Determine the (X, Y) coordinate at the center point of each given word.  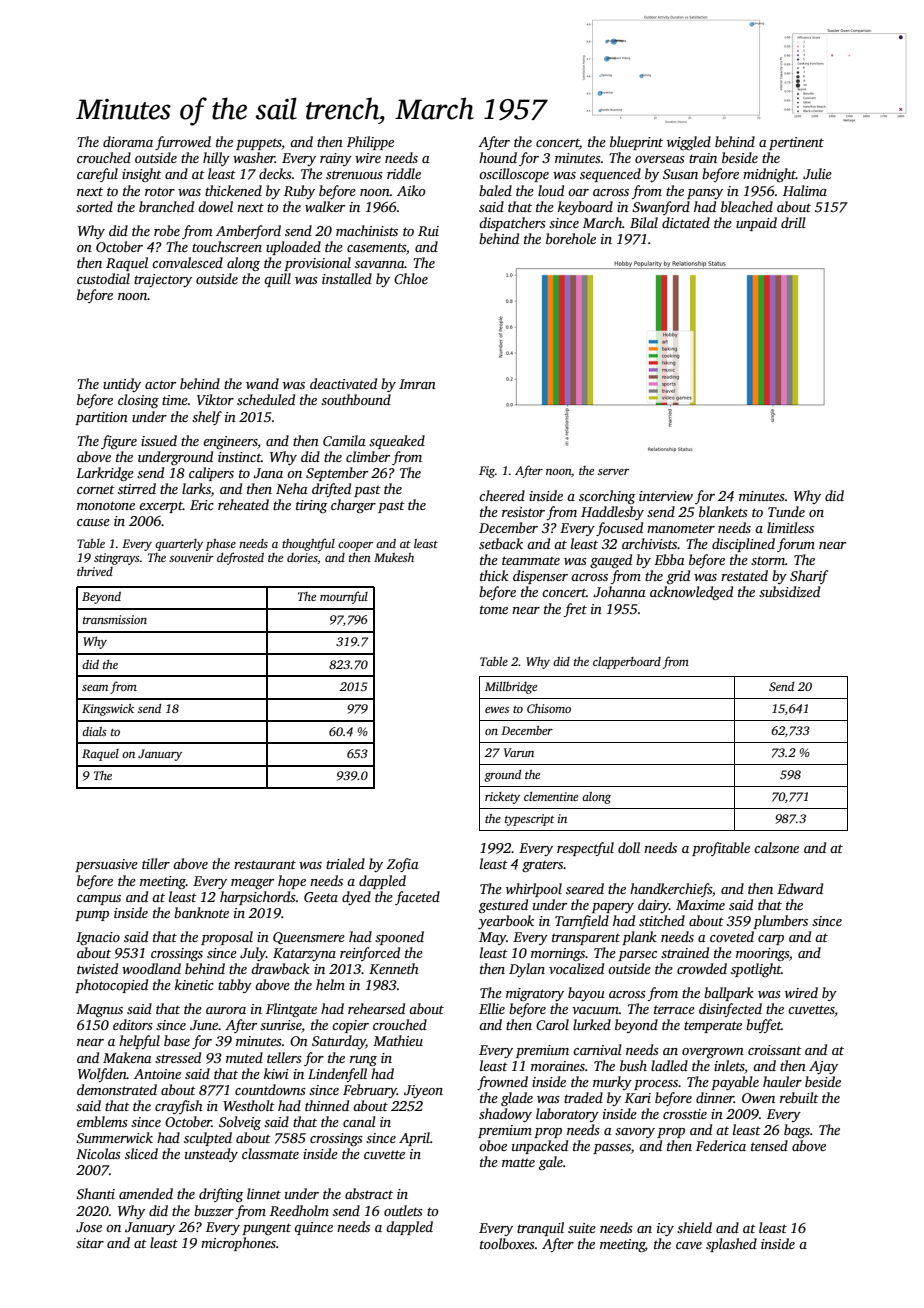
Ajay (823, 1067)
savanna (380, 264)
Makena (127, 1057)
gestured (503, 906)
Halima (805, 190)
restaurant (265, 864)
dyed (356, 898)
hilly (216, 159)
